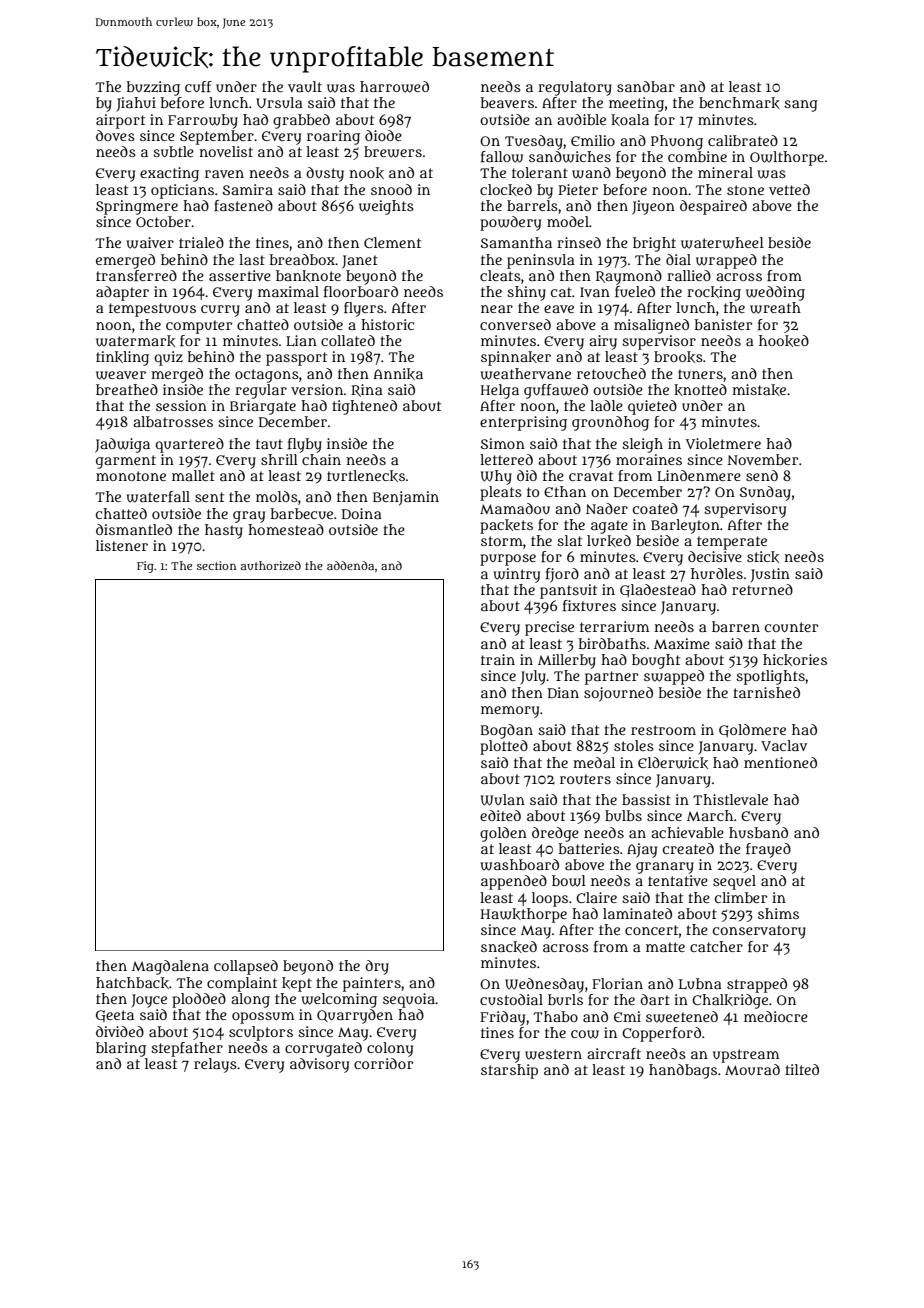  I want to click on Raymond, so click(629, 277).
